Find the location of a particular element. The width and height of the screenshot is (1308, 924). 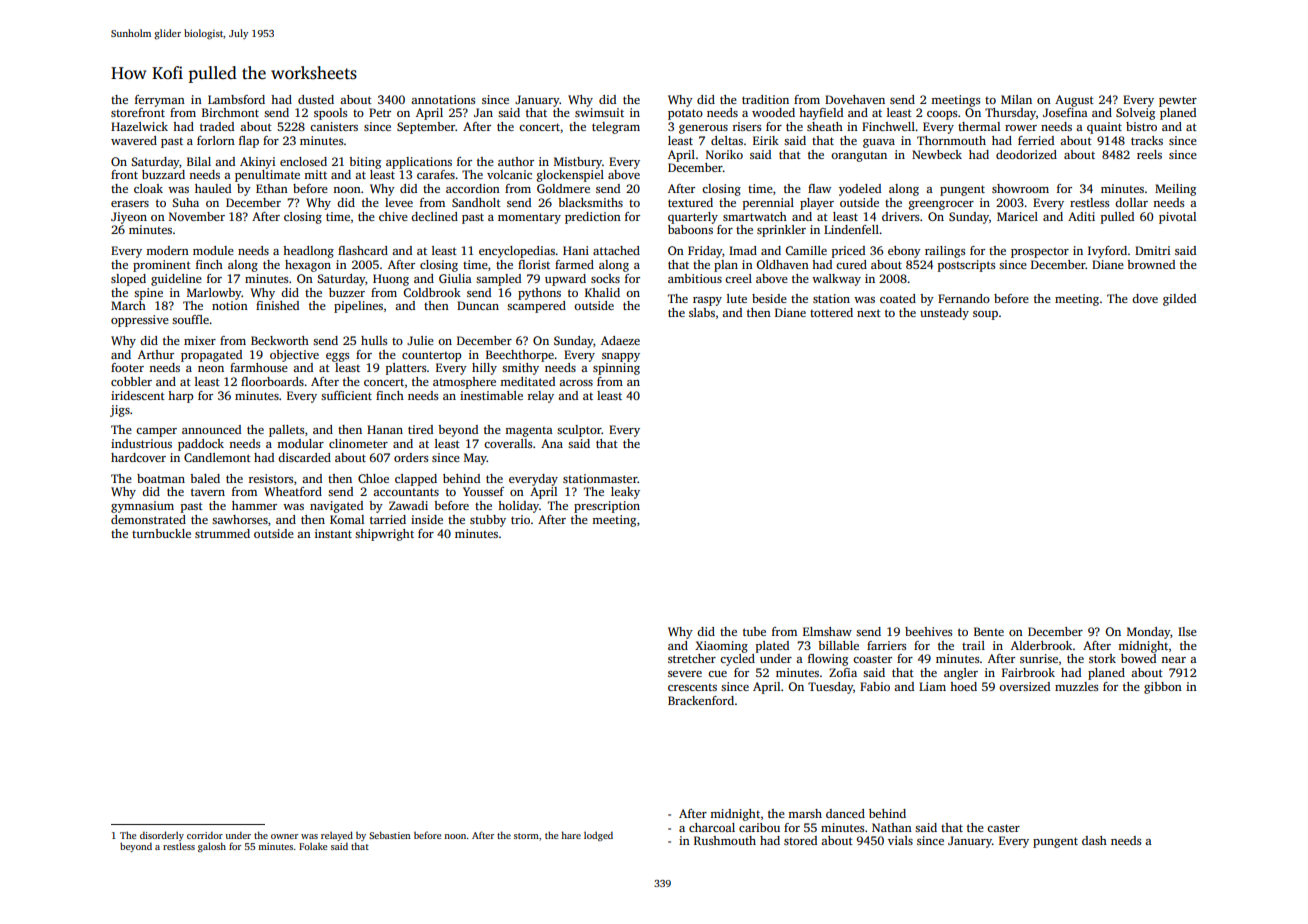

beehives is located at coordinates (928, 631).
